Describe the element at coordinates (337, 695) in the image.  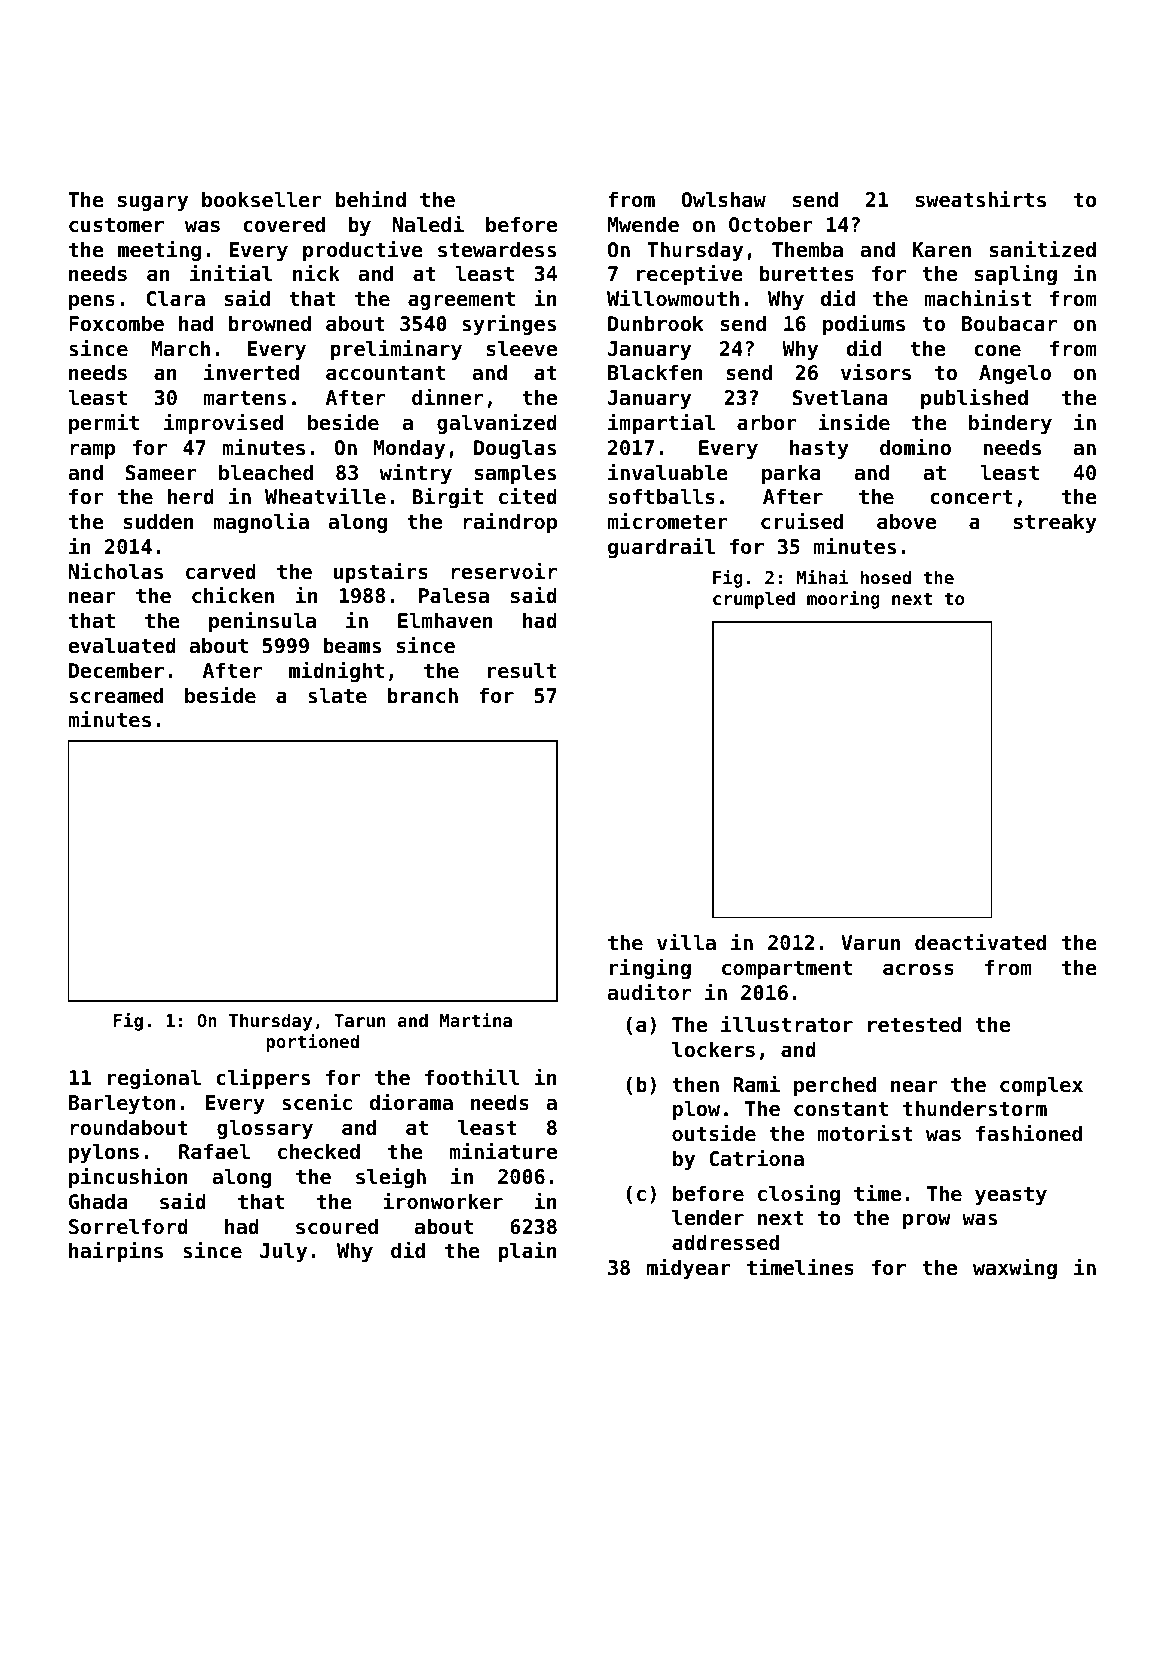
I see `slate` at that location.
